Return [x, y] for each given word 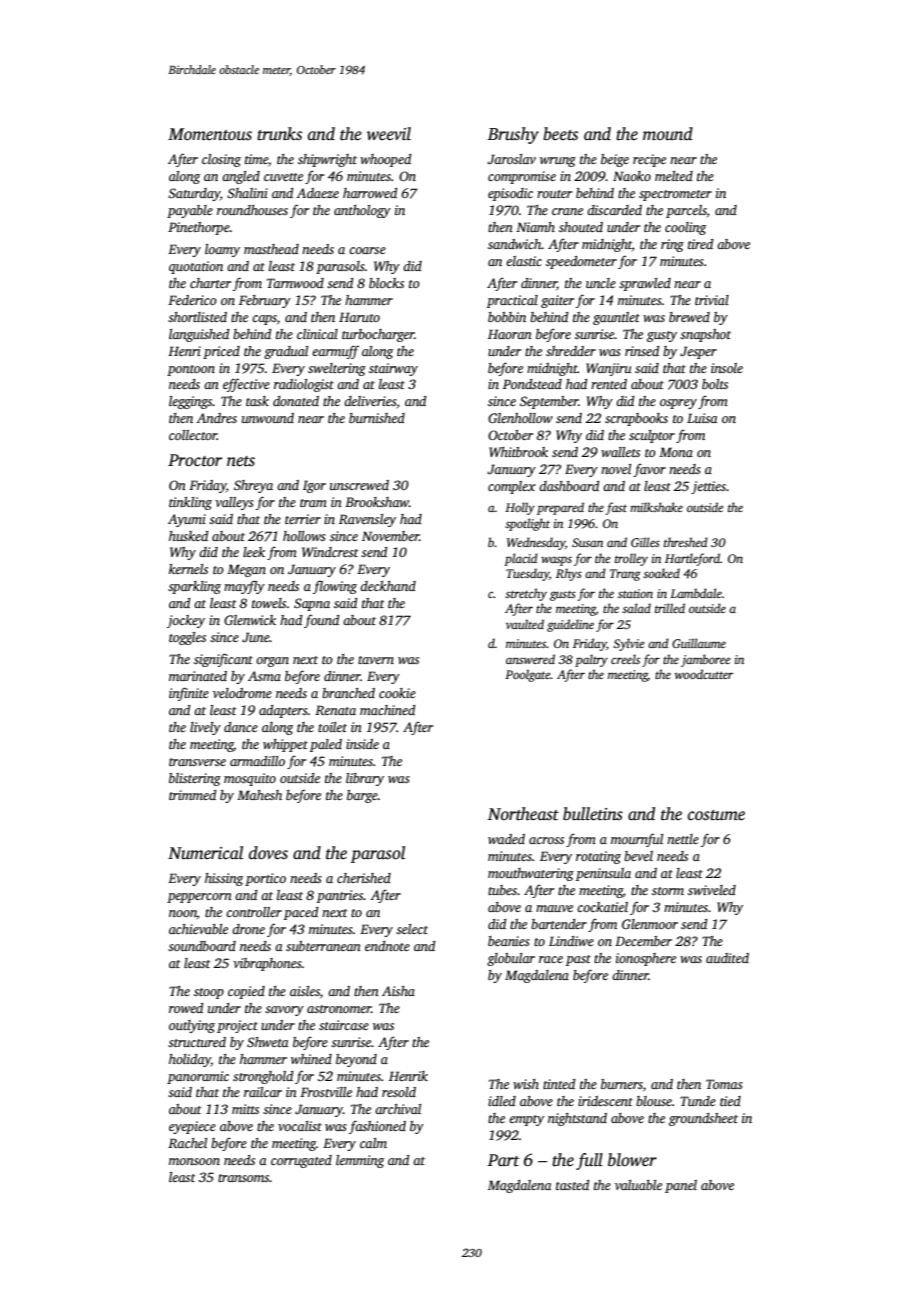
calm [373, 1143]
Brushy [513, 135]
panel [681, 1186]
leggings [191, 402]
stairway [393, 369]
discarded [614, 210]
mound [668, 134]
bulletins [593, 814]
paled [326, 745]
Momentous [210, 134]
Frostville [326, 1092]
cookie [397, 693]
